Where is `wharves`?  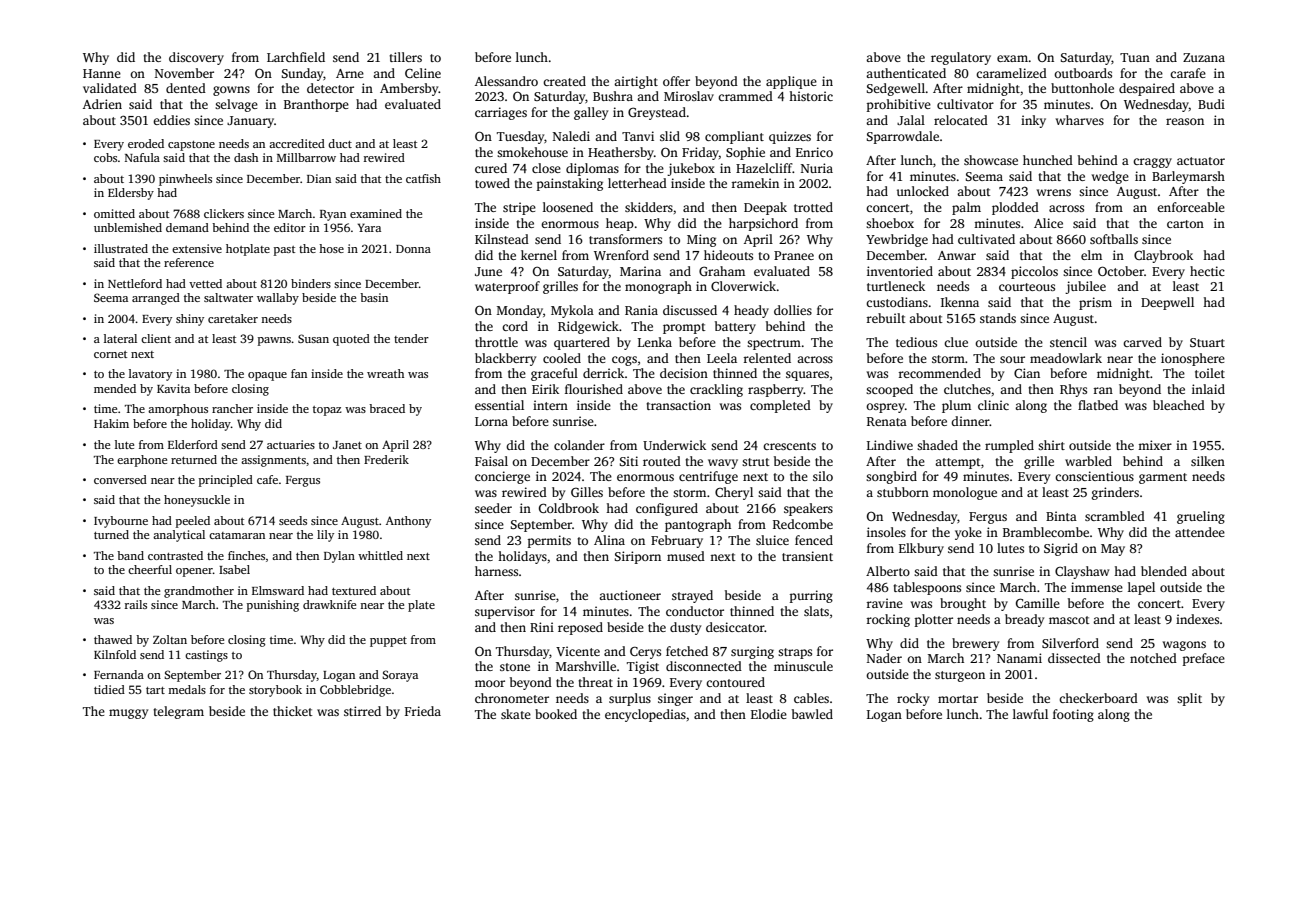 wharves is located at coordinates (1080, 120).
